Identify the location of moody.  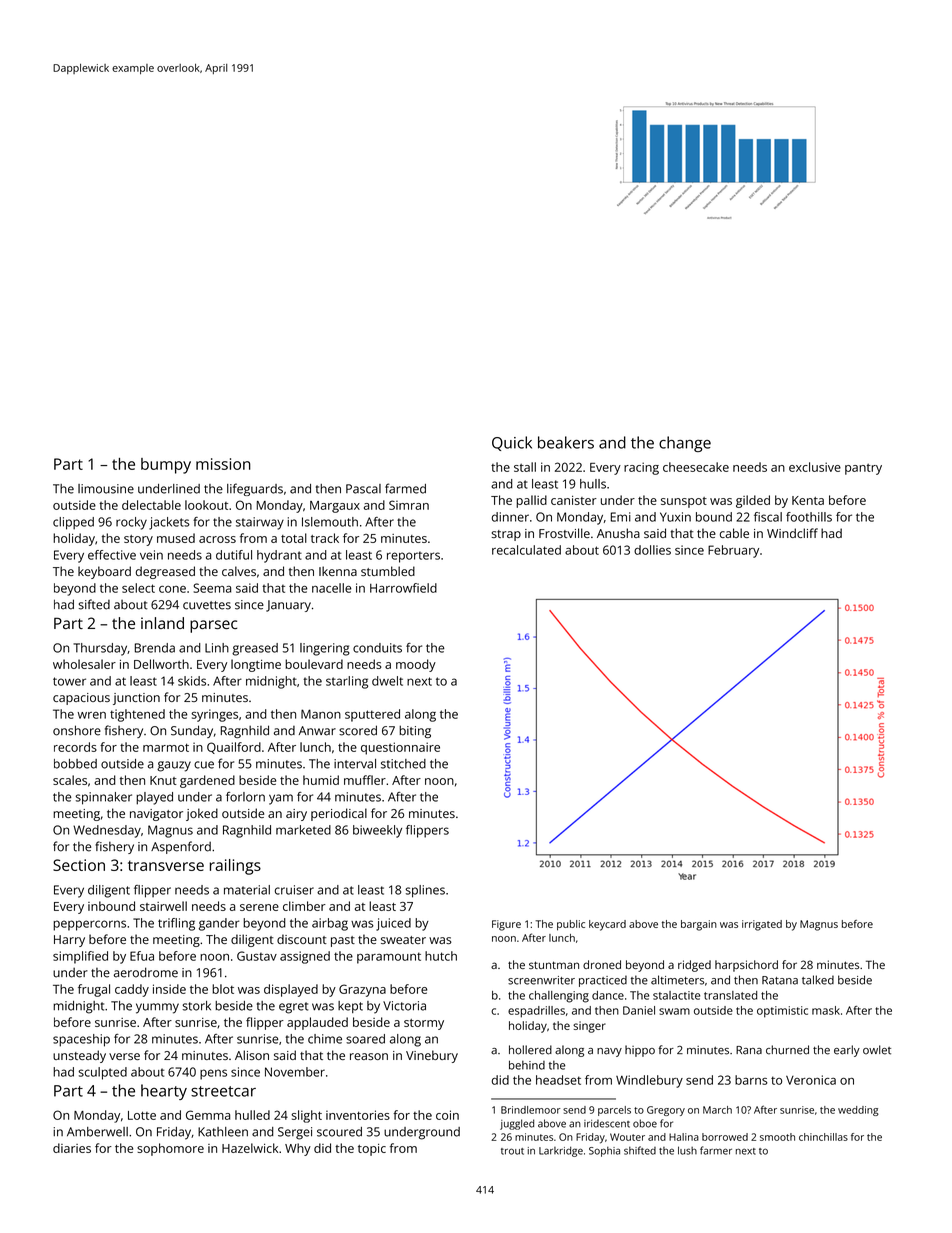
(416, 665).
